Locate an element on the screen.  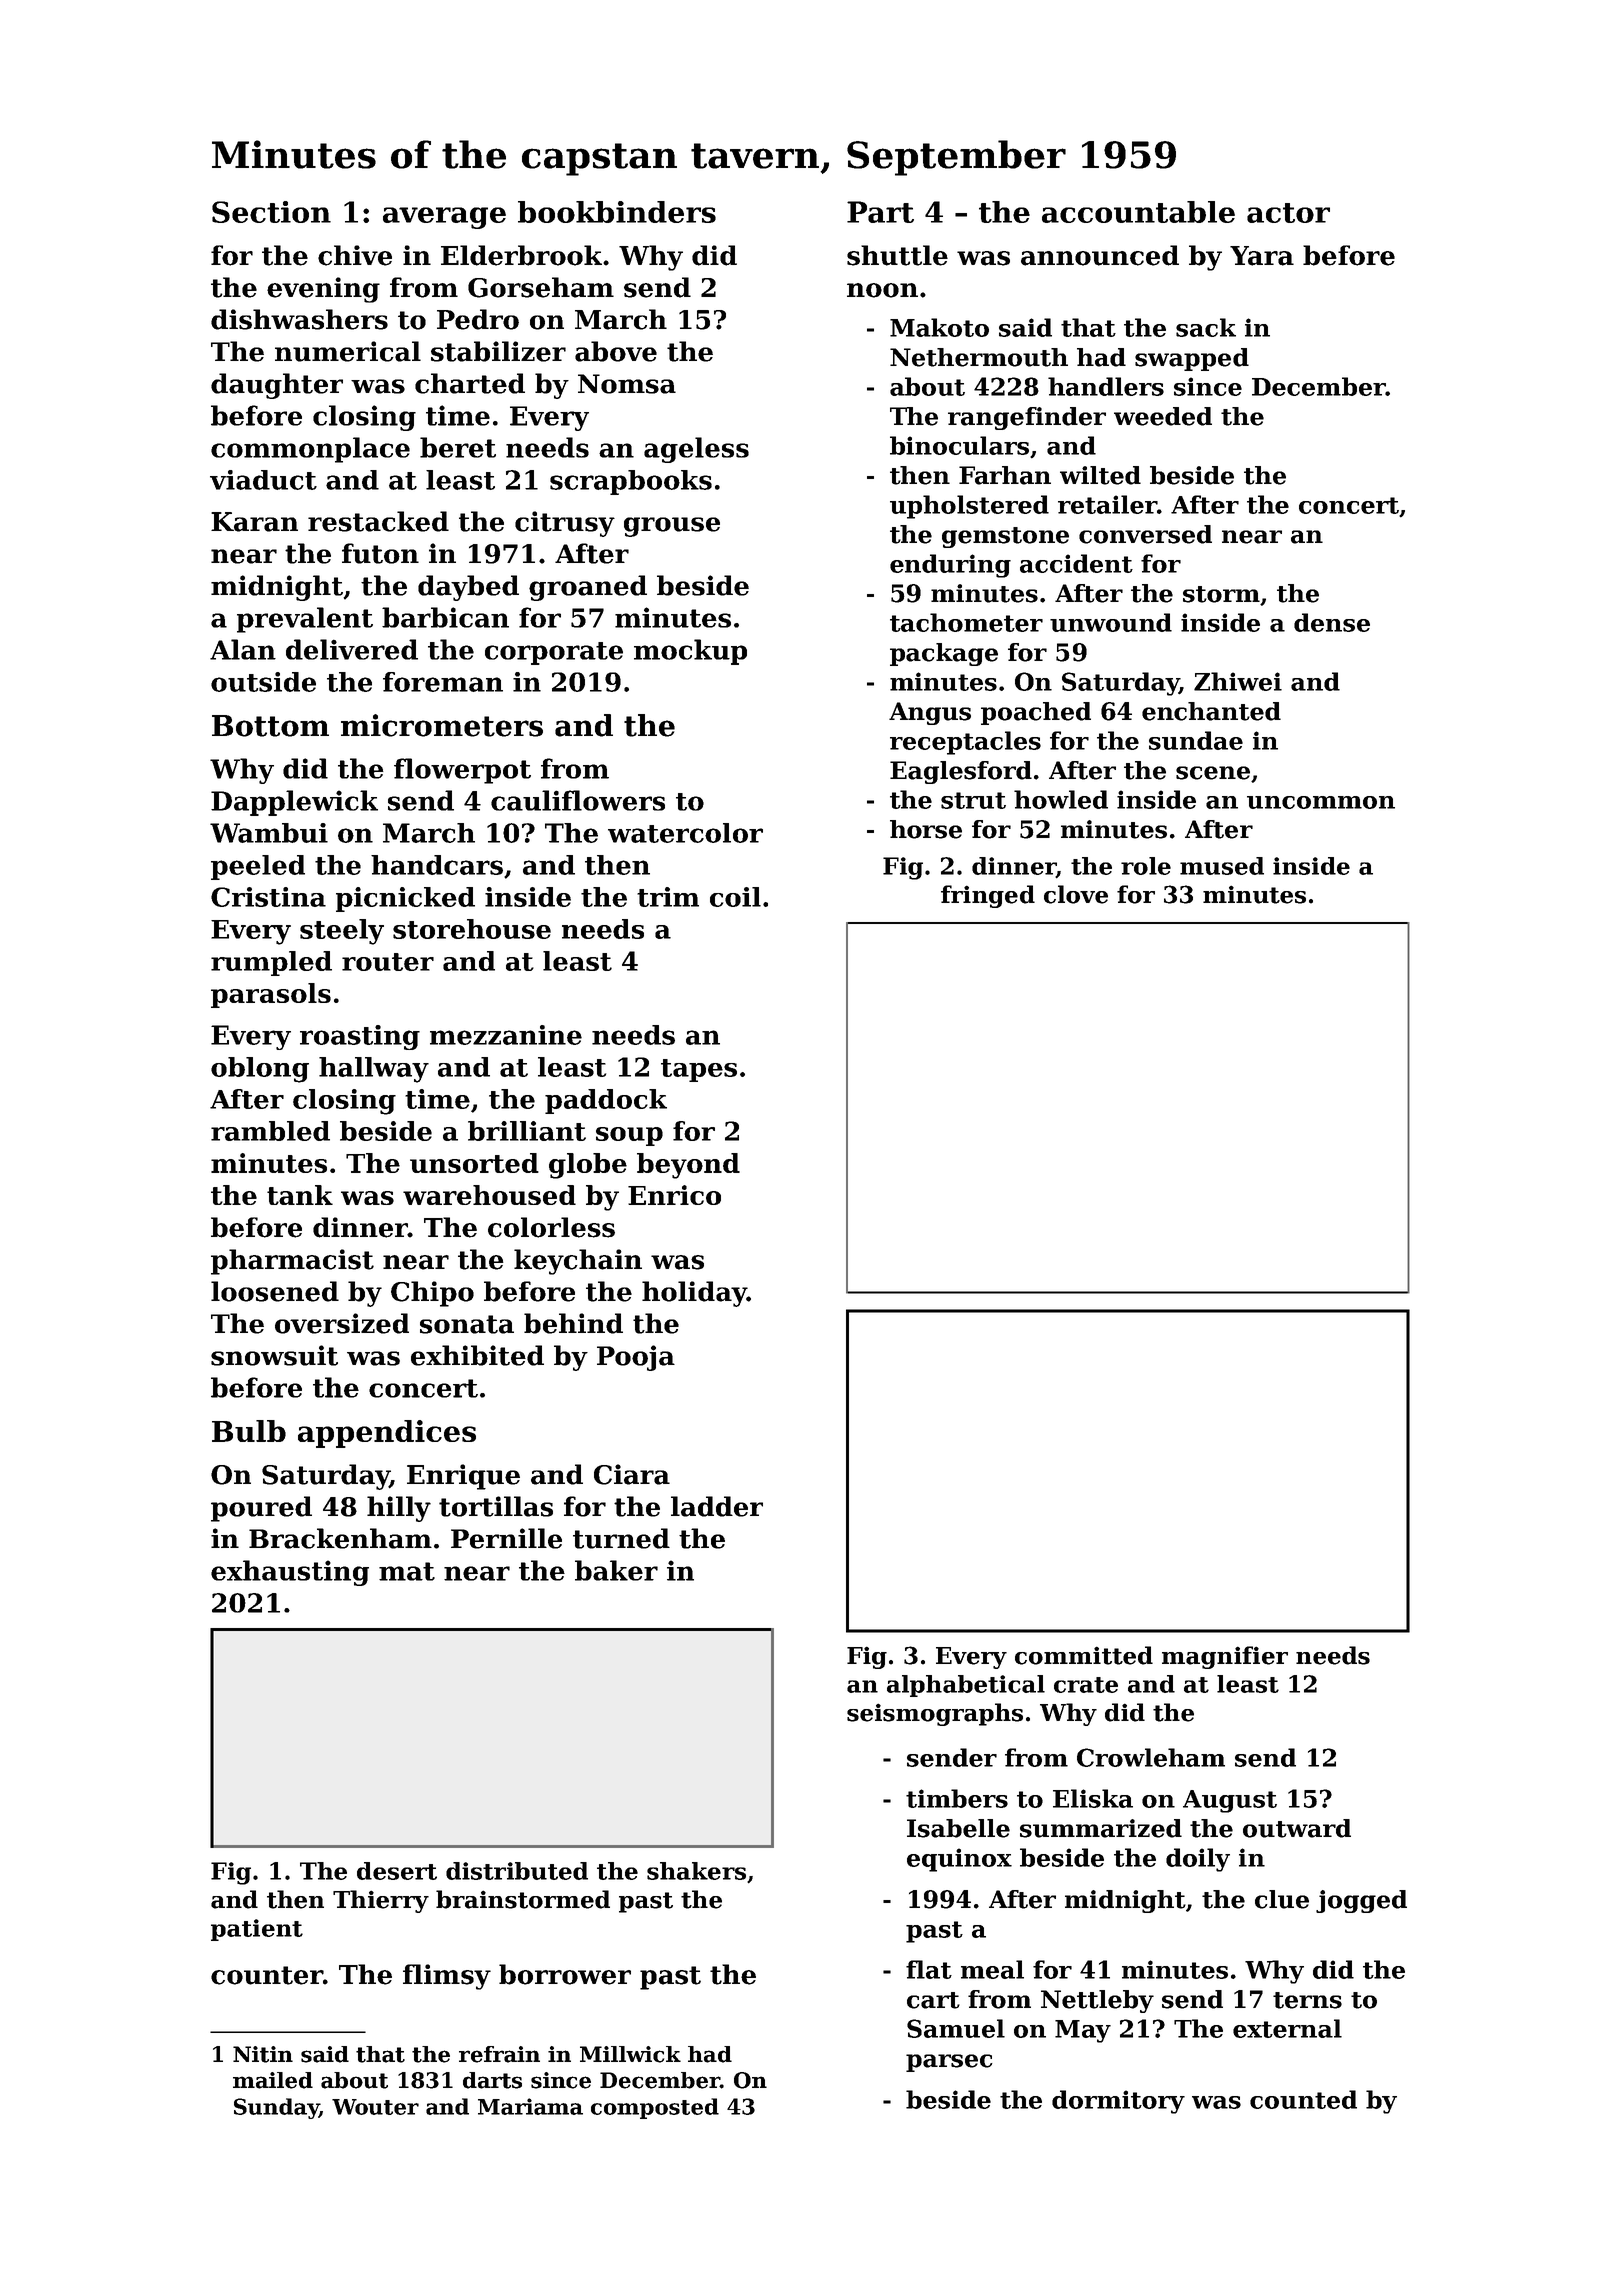
dormitory is located at coordinates (1118, 2102).
